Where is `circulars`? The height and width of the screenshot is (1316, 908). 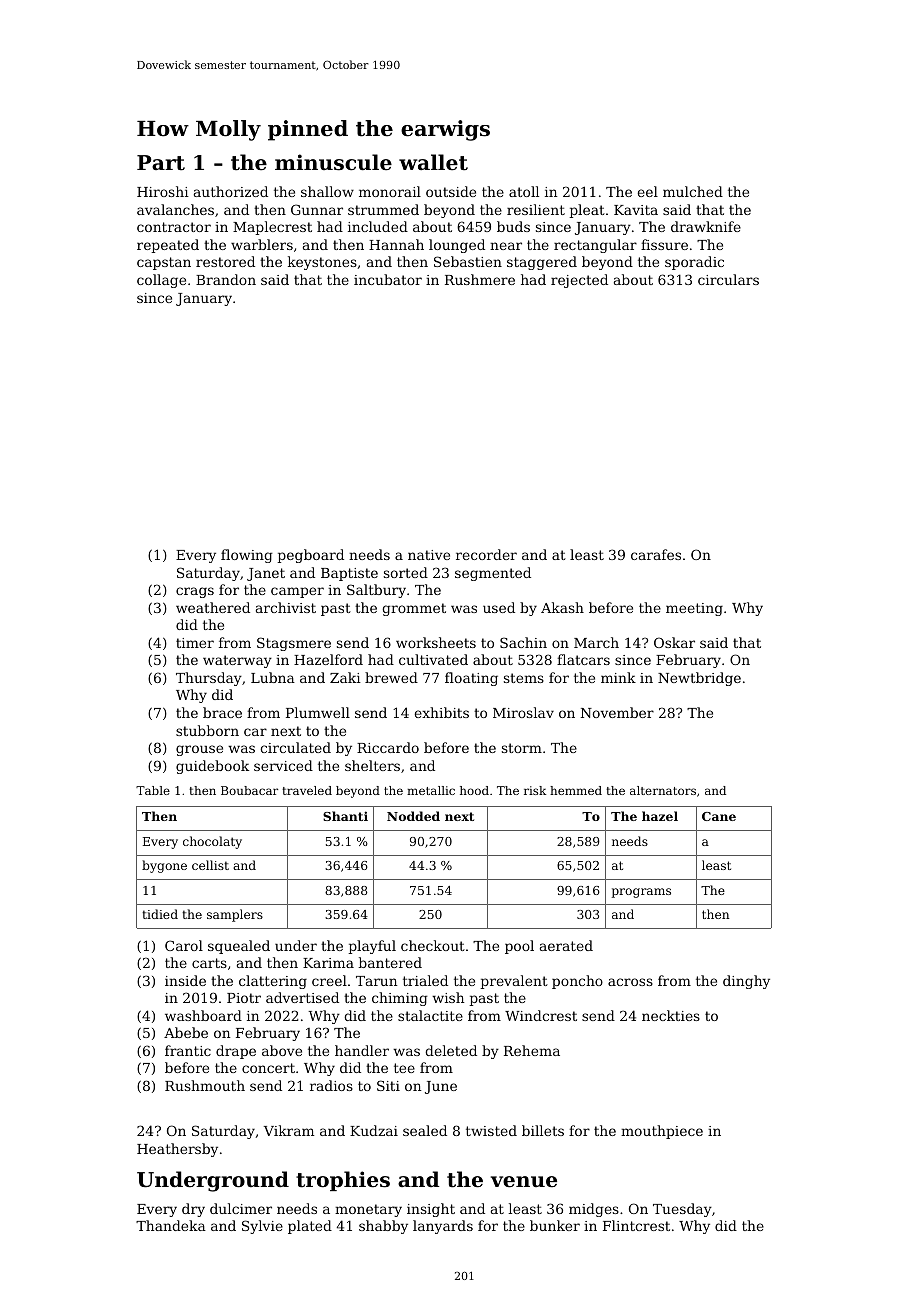 circulars is located at coordinates (728, 279).
